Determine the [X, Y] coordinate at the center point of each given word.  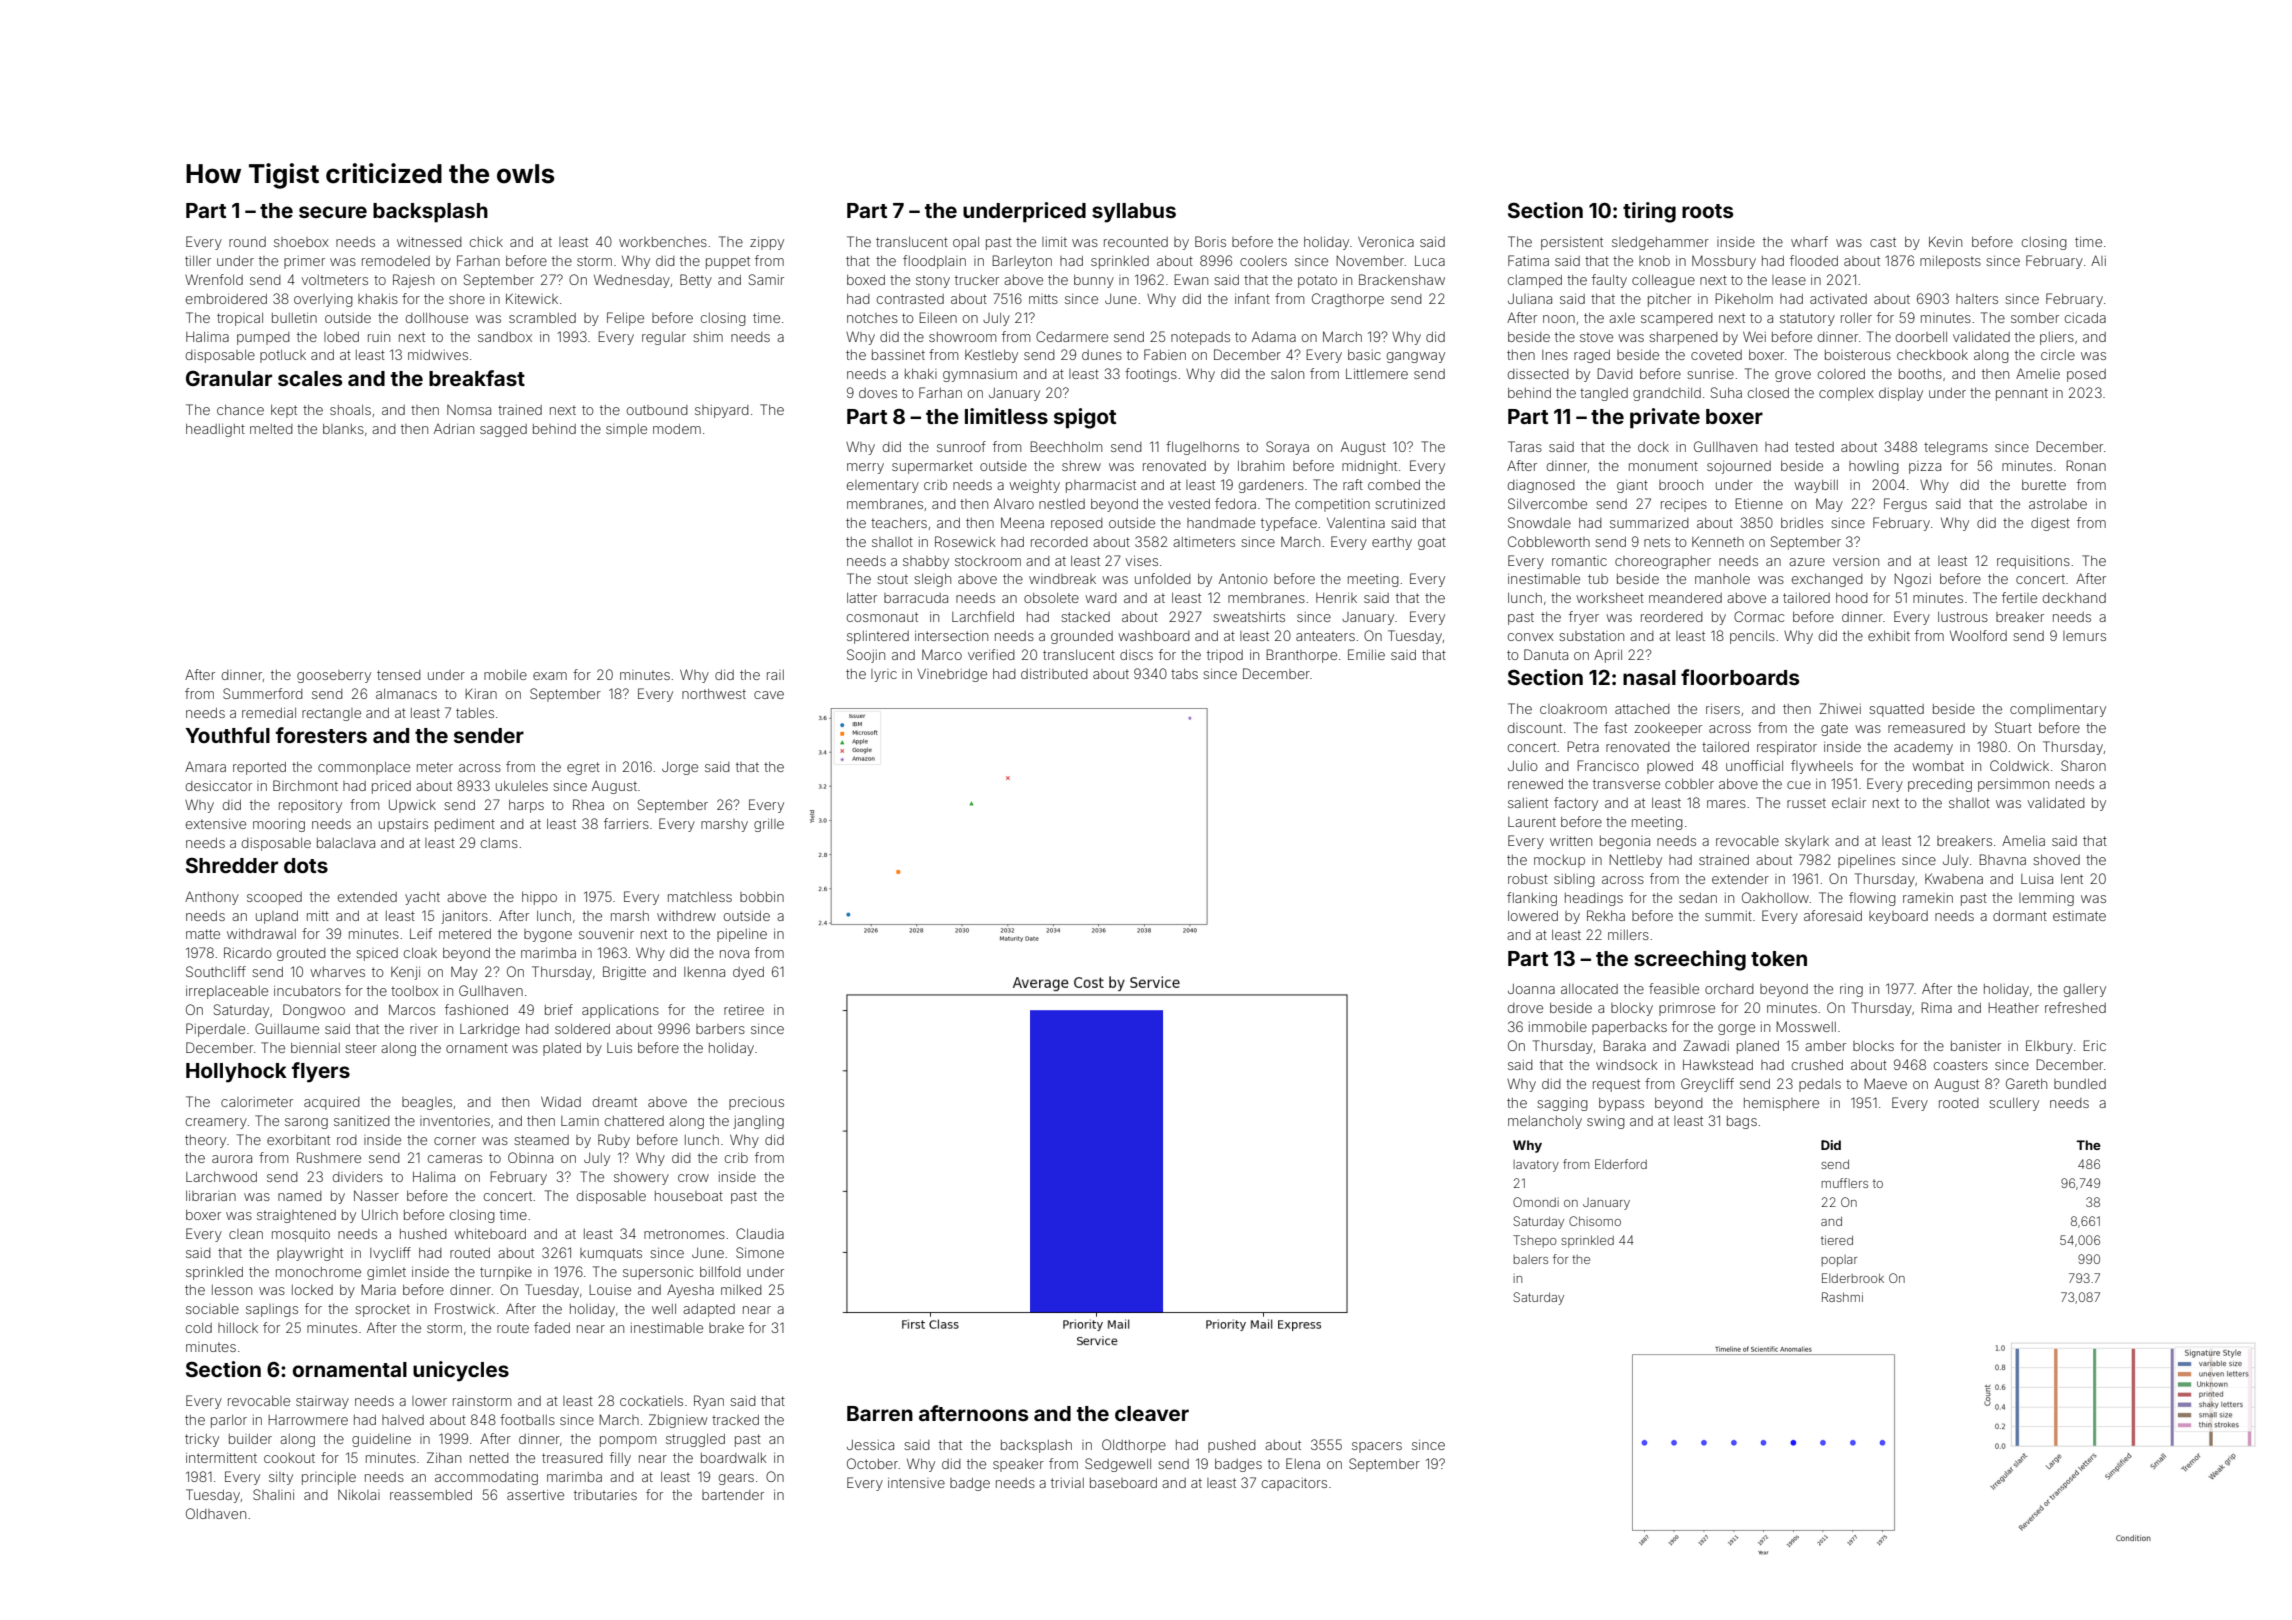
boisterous [1858, 355]
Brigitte [624, 973]
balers [1530, 1259]
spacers [1377, 1447]
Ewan [1191, 279]
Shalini [273, 1494]
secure [333, 212]
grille [769, 825]
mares [1726, 804]
